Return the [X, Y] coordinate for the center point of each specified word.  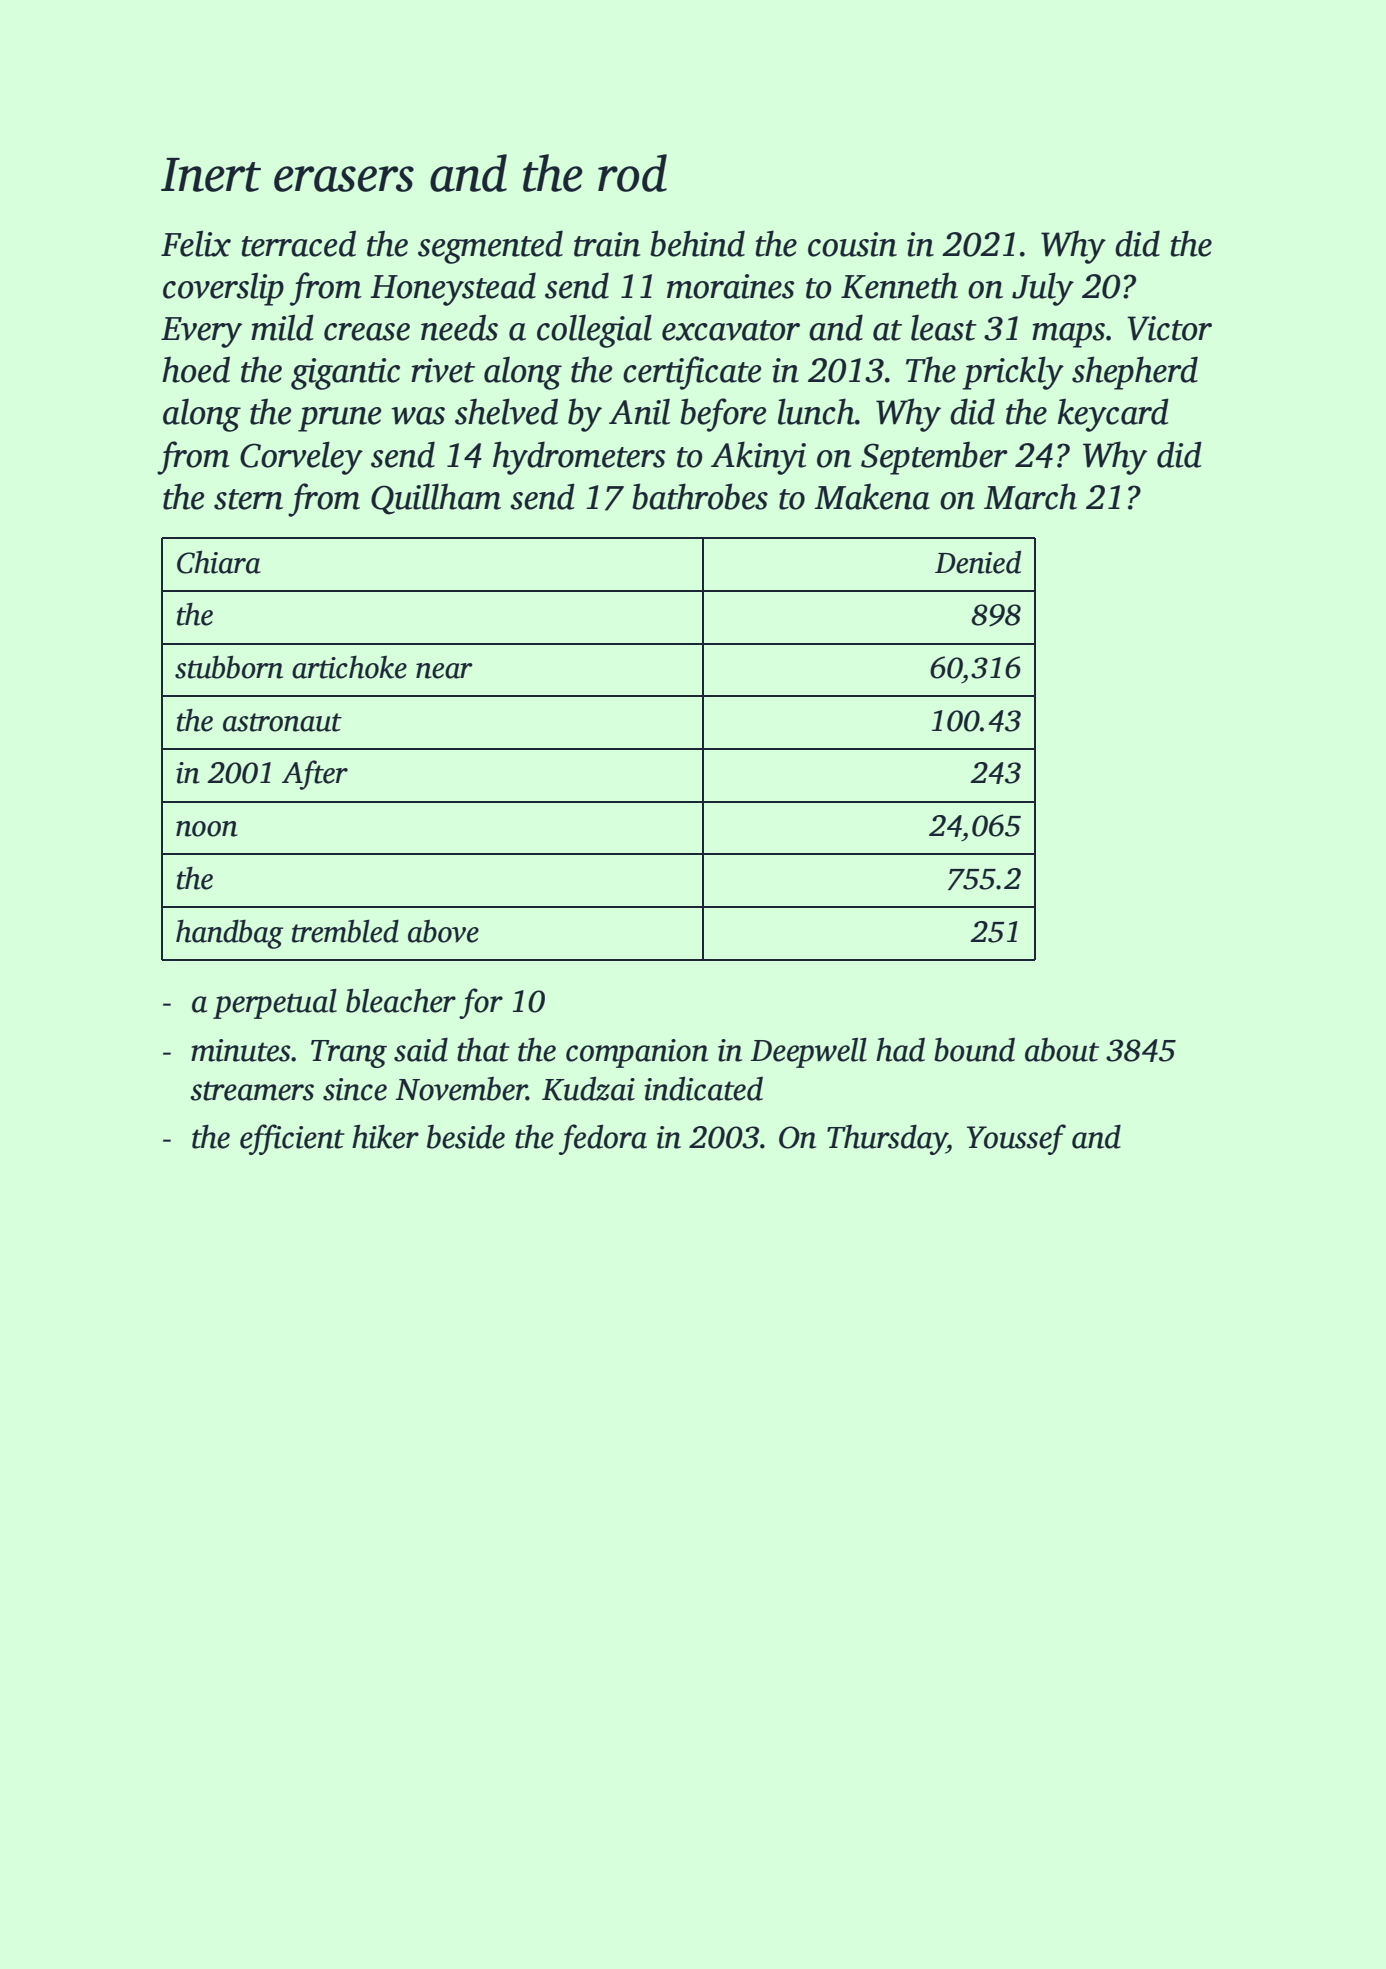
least [944, 327]
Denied [978, 562]
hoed [196, 369]
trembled [345, 931]
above [443, 931]
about [1062, 1050]
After [315, 775]
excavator [731, 330]
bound [974, 1050]
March [1030, 496]
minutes [241, 1050]
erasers [344, 179]
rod [632, 173]
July [1043, 289]
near [444, 671]
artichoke [349, 667]
